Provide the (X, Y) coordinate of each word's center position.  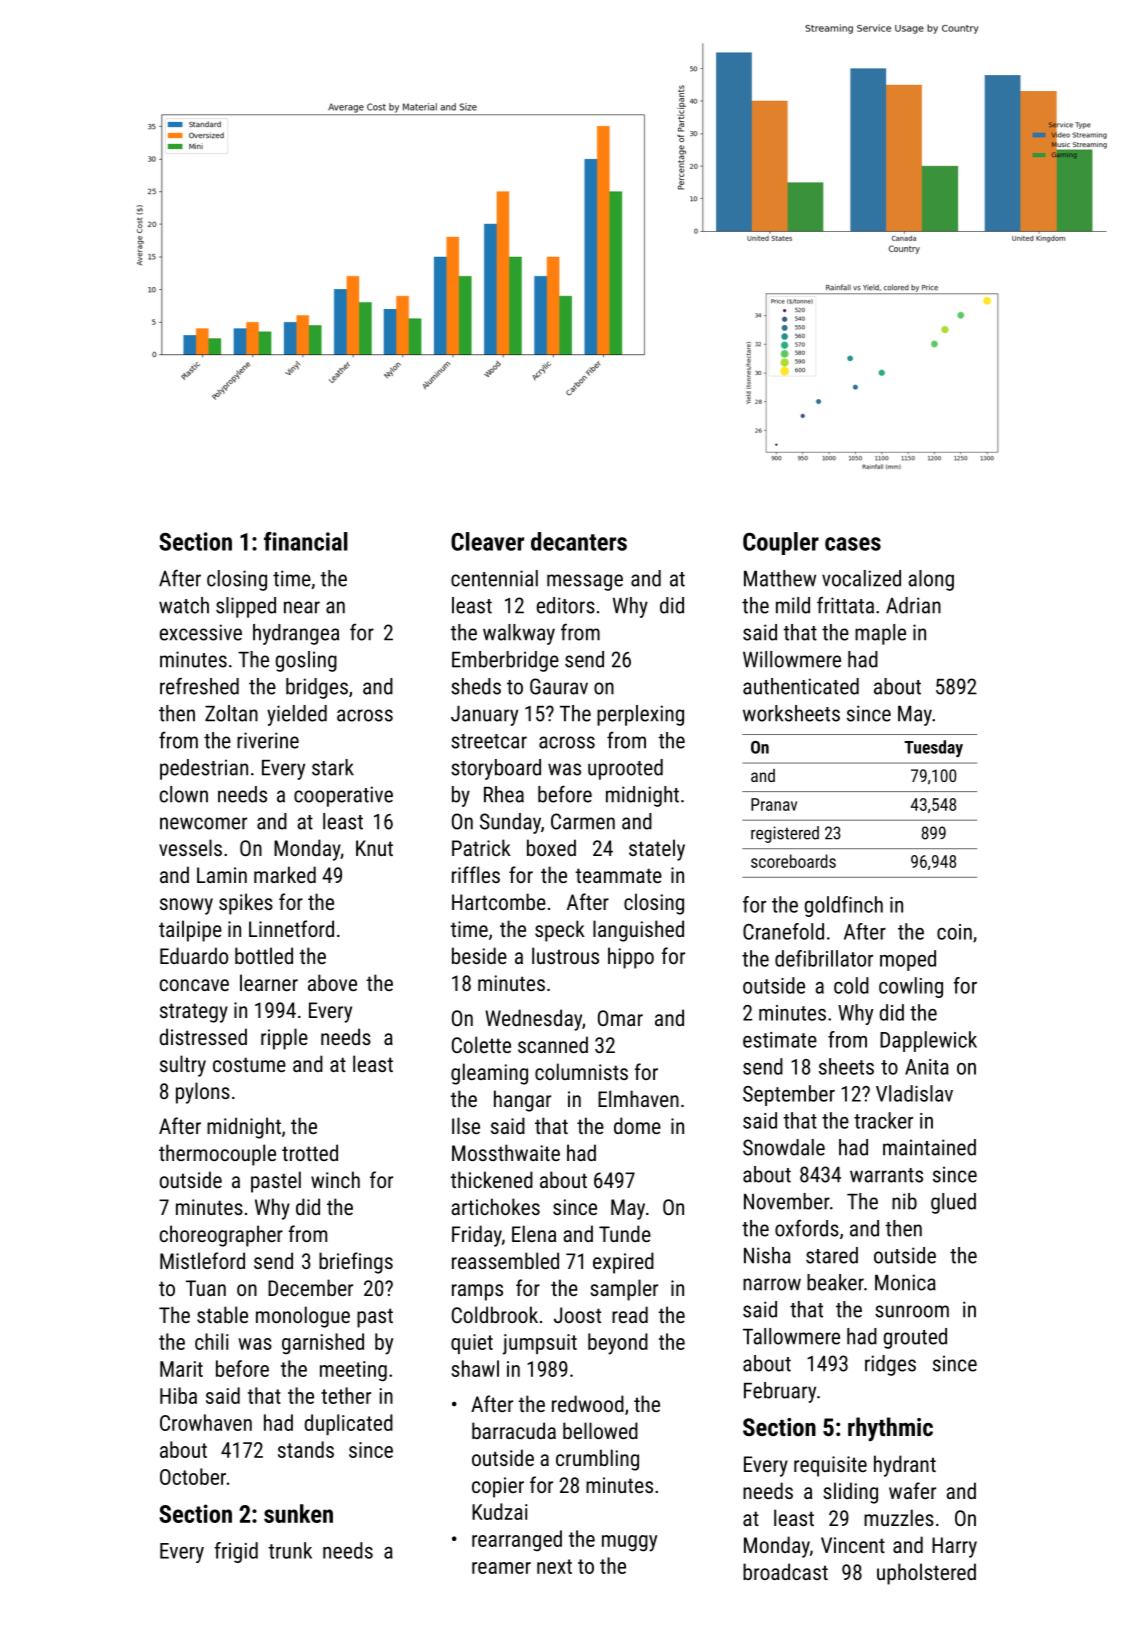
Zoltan (231, 713)
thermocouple (217, 1155)
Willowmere (792, 659)
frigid (236, 1552)
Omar (620, 1018)
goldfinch (844, 906)
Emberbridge (505, 661)
